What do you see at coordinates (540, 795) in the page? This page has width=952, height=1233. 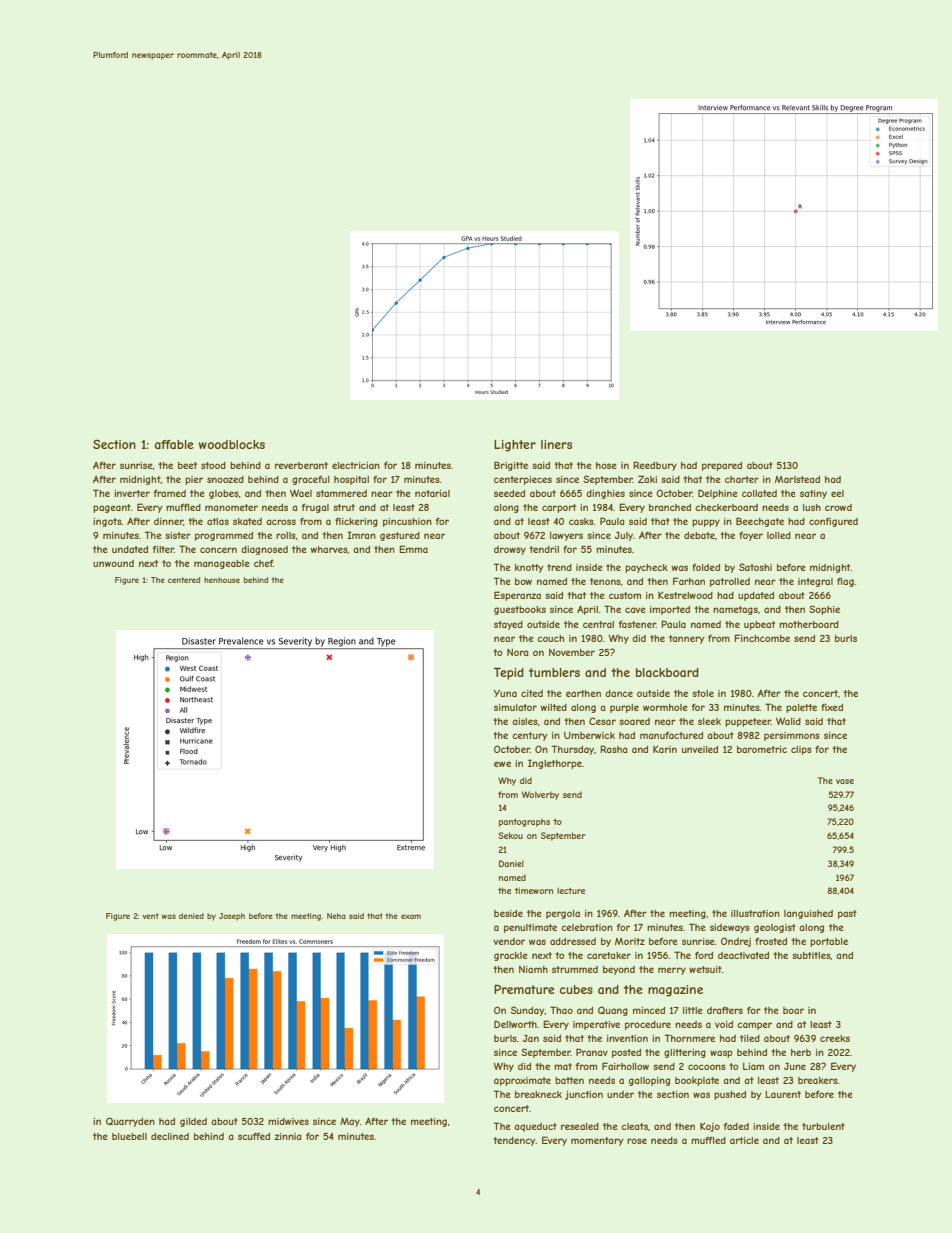 I see `Wolverby` at bounding box center [540, 795].
